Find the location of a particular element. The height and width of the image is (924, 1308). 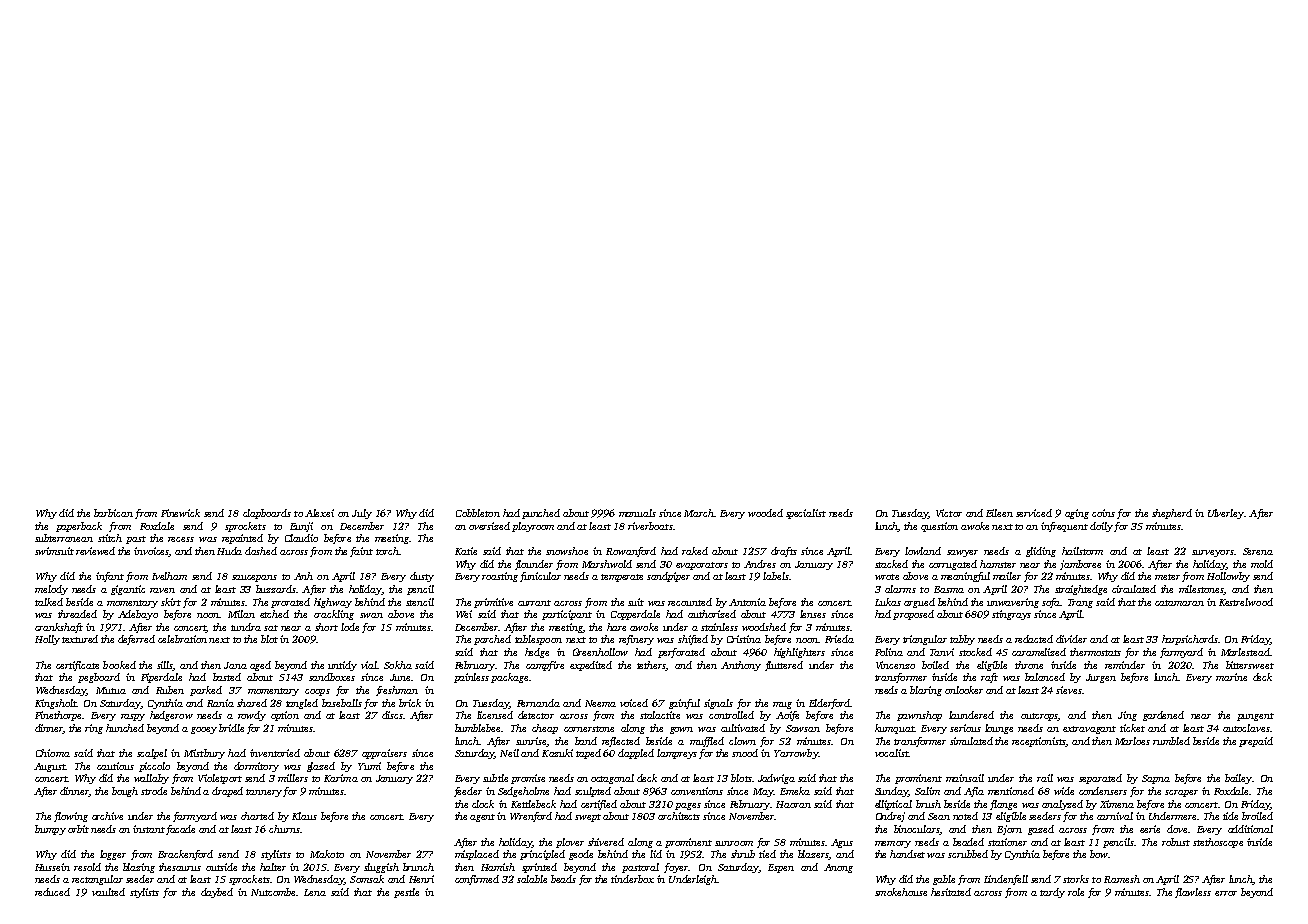

playroom is located at coordinates (533, 527).
